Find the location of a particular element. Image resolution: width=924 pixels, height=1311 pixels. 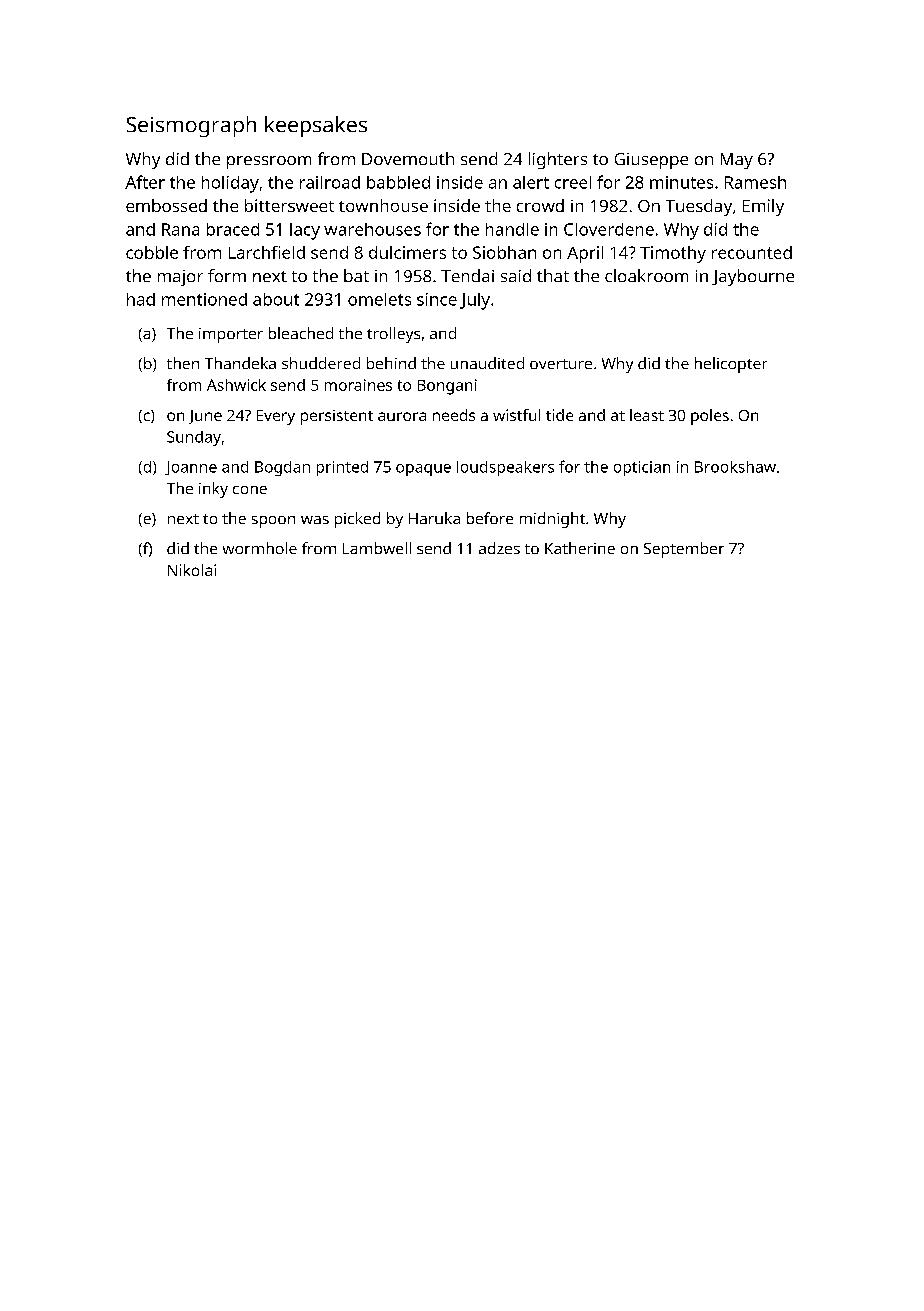

May is located at coordinates (737, 161).
